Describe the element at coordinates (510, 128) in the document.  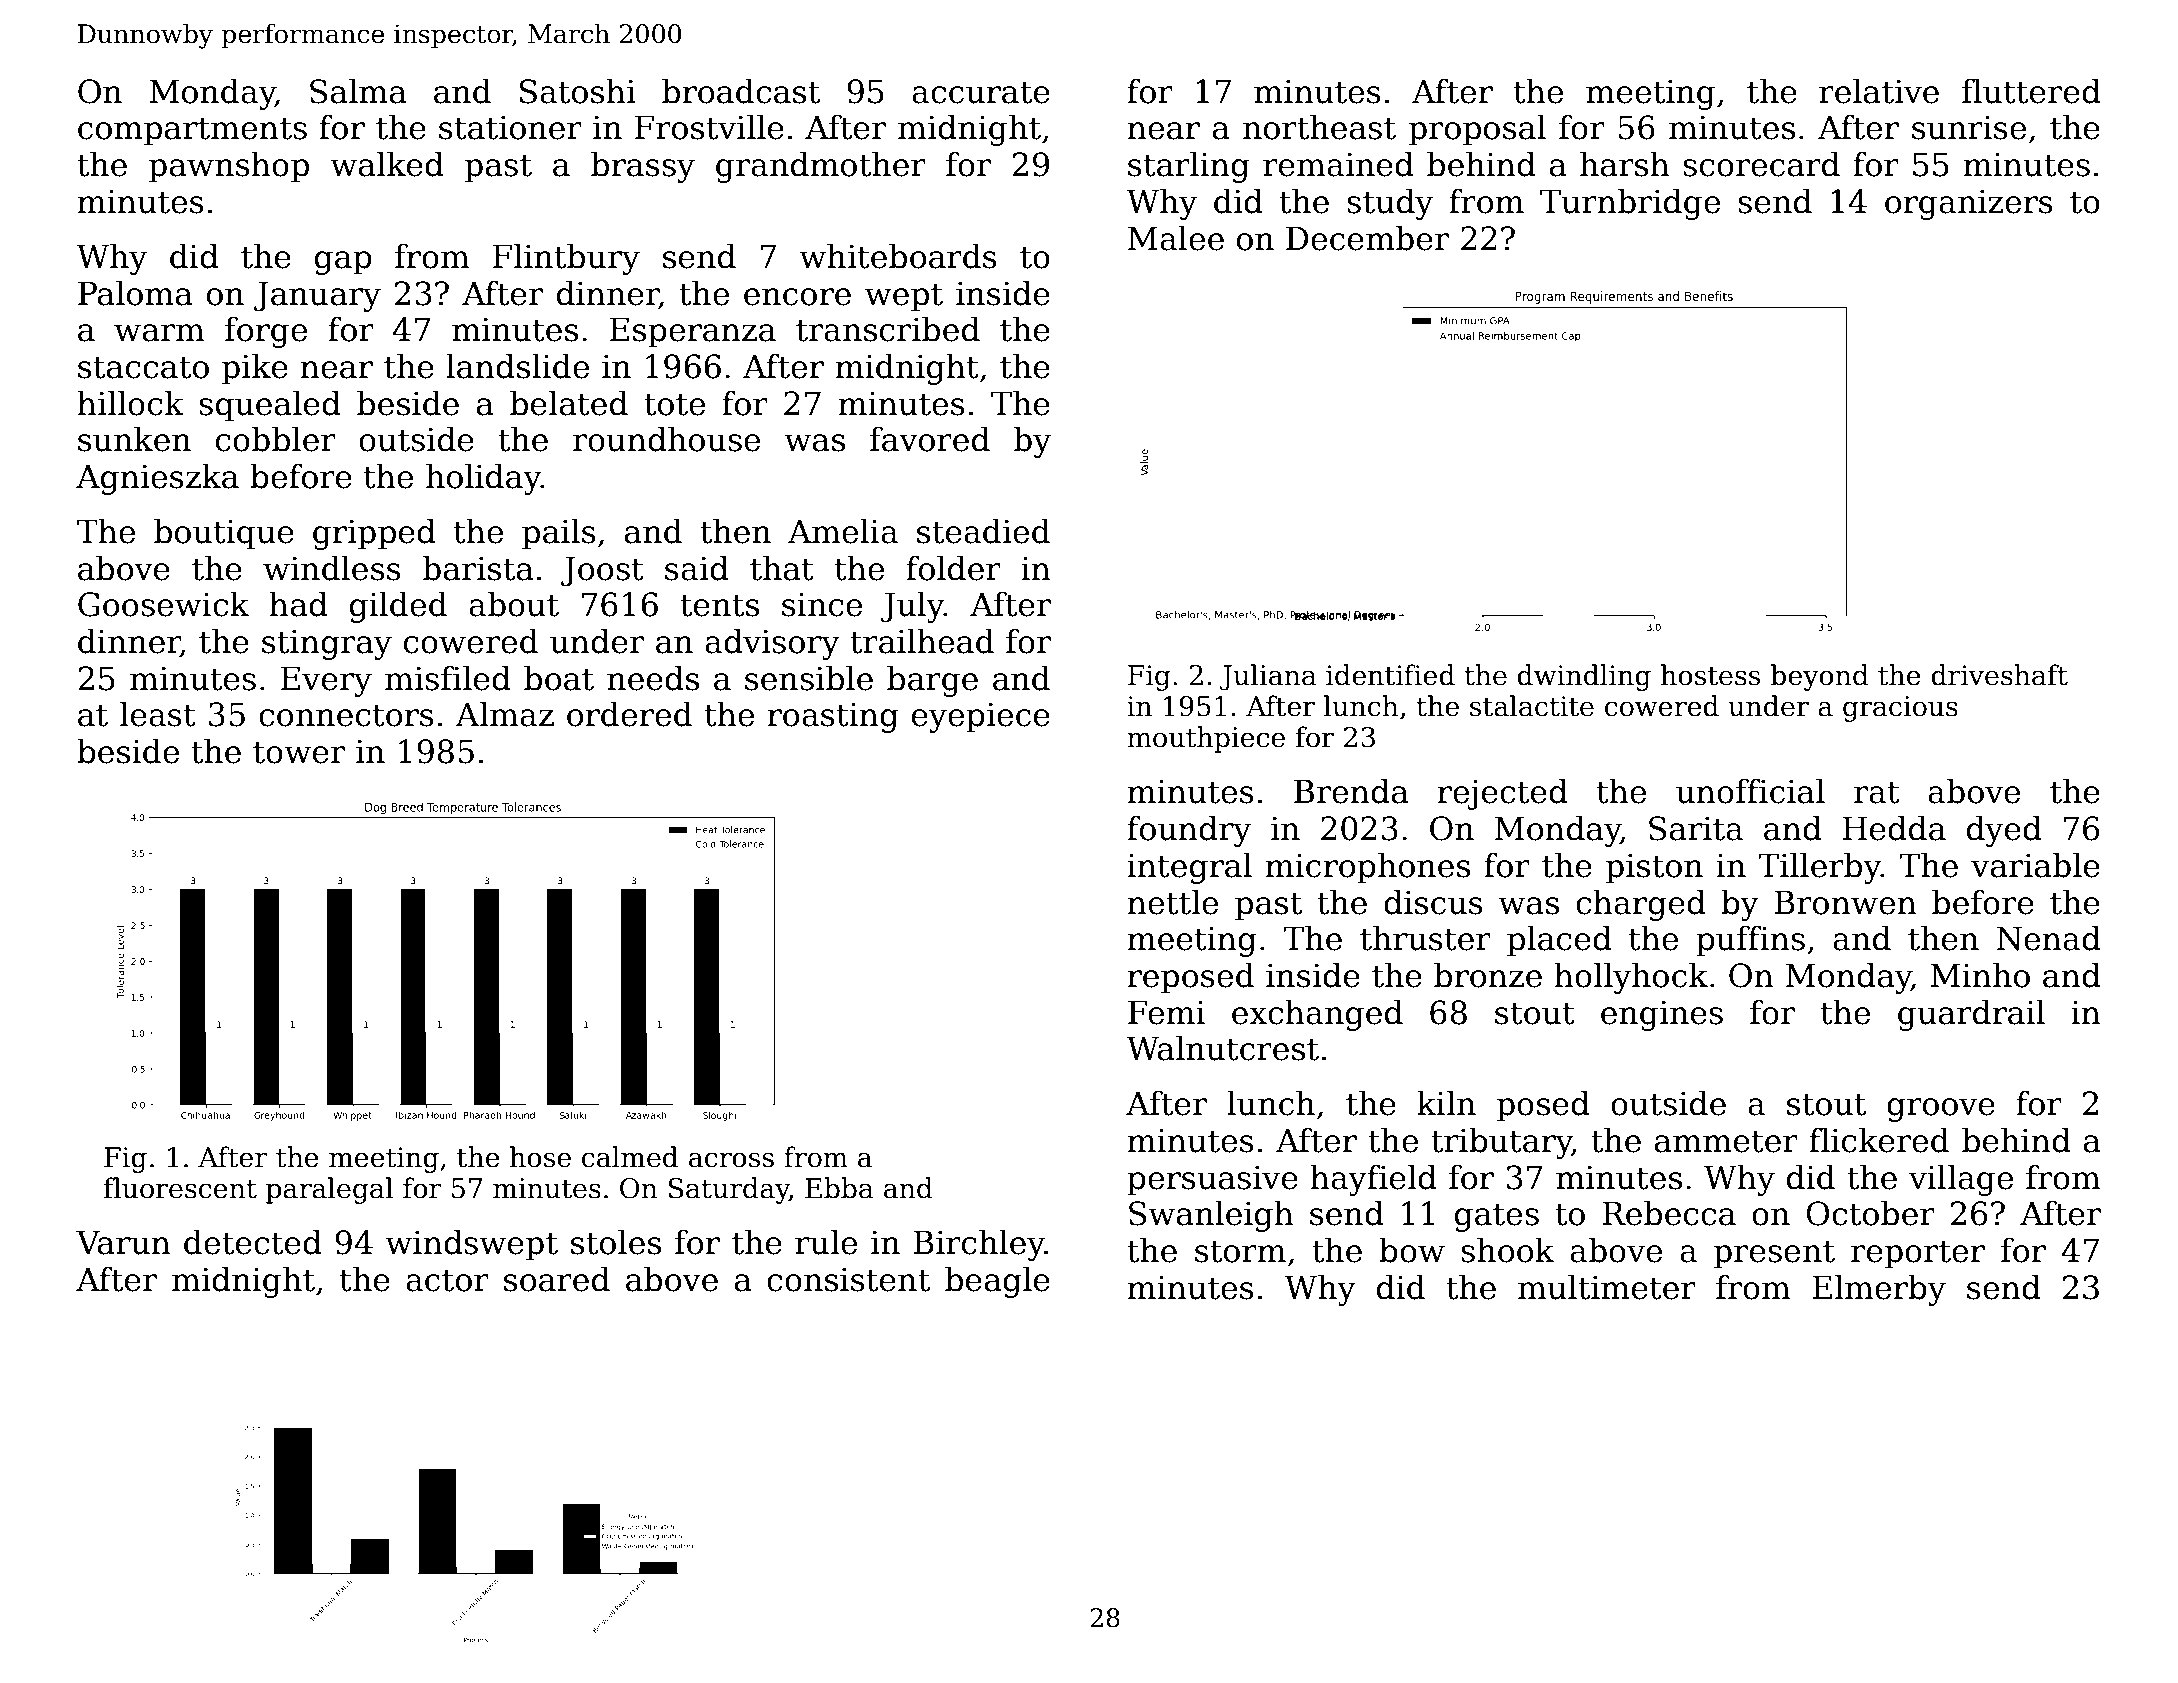
I see `stationer` at that location.
